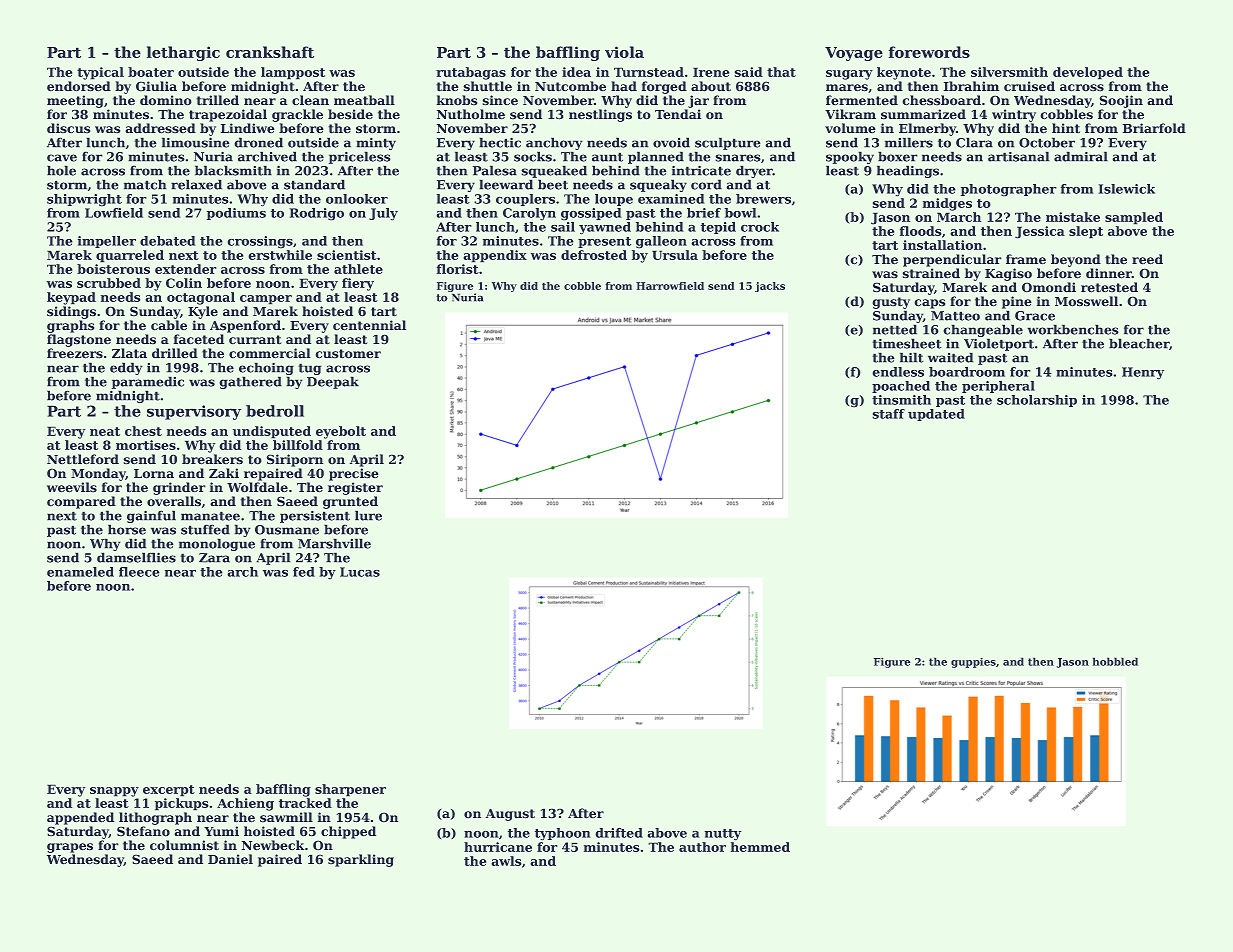 The width and height of the screenshot is (1233, 952). I want to click on jar, so click(698, 101).
